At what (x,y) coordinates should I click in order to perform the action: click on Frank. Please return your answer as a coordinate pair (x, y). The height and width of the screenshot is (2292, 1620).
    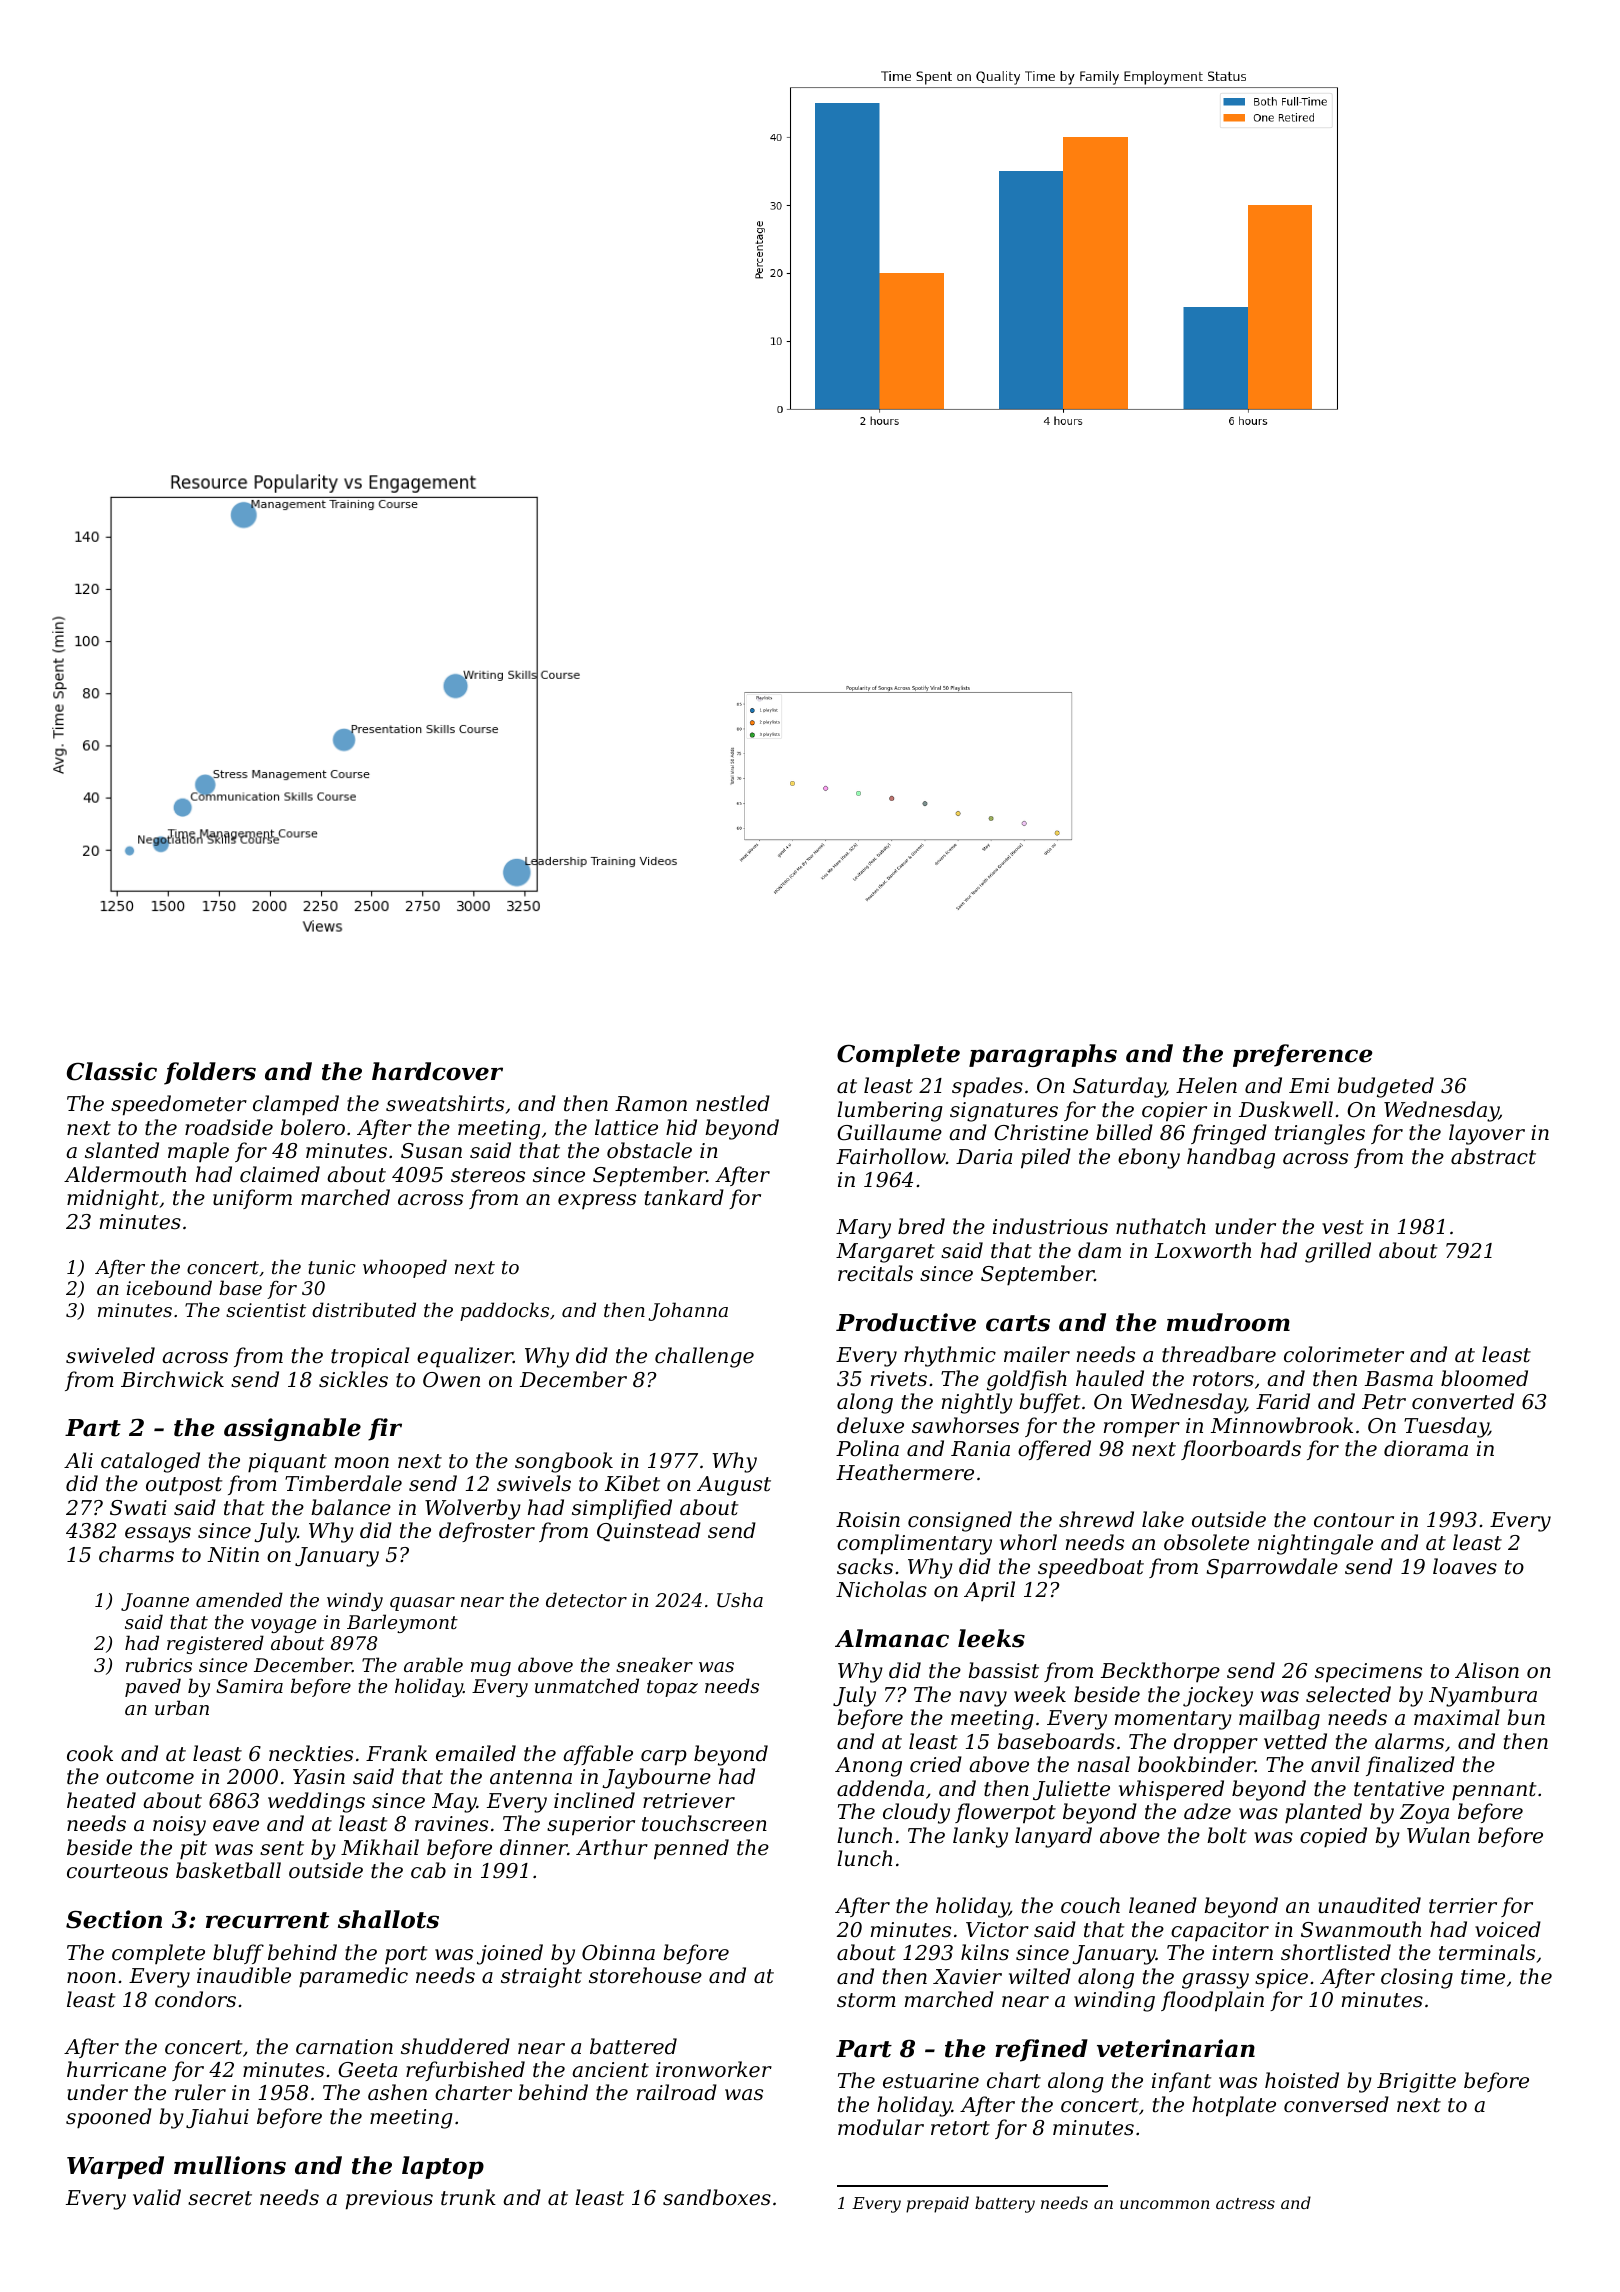
    Looking at the image, I should click on (396, 1753).
